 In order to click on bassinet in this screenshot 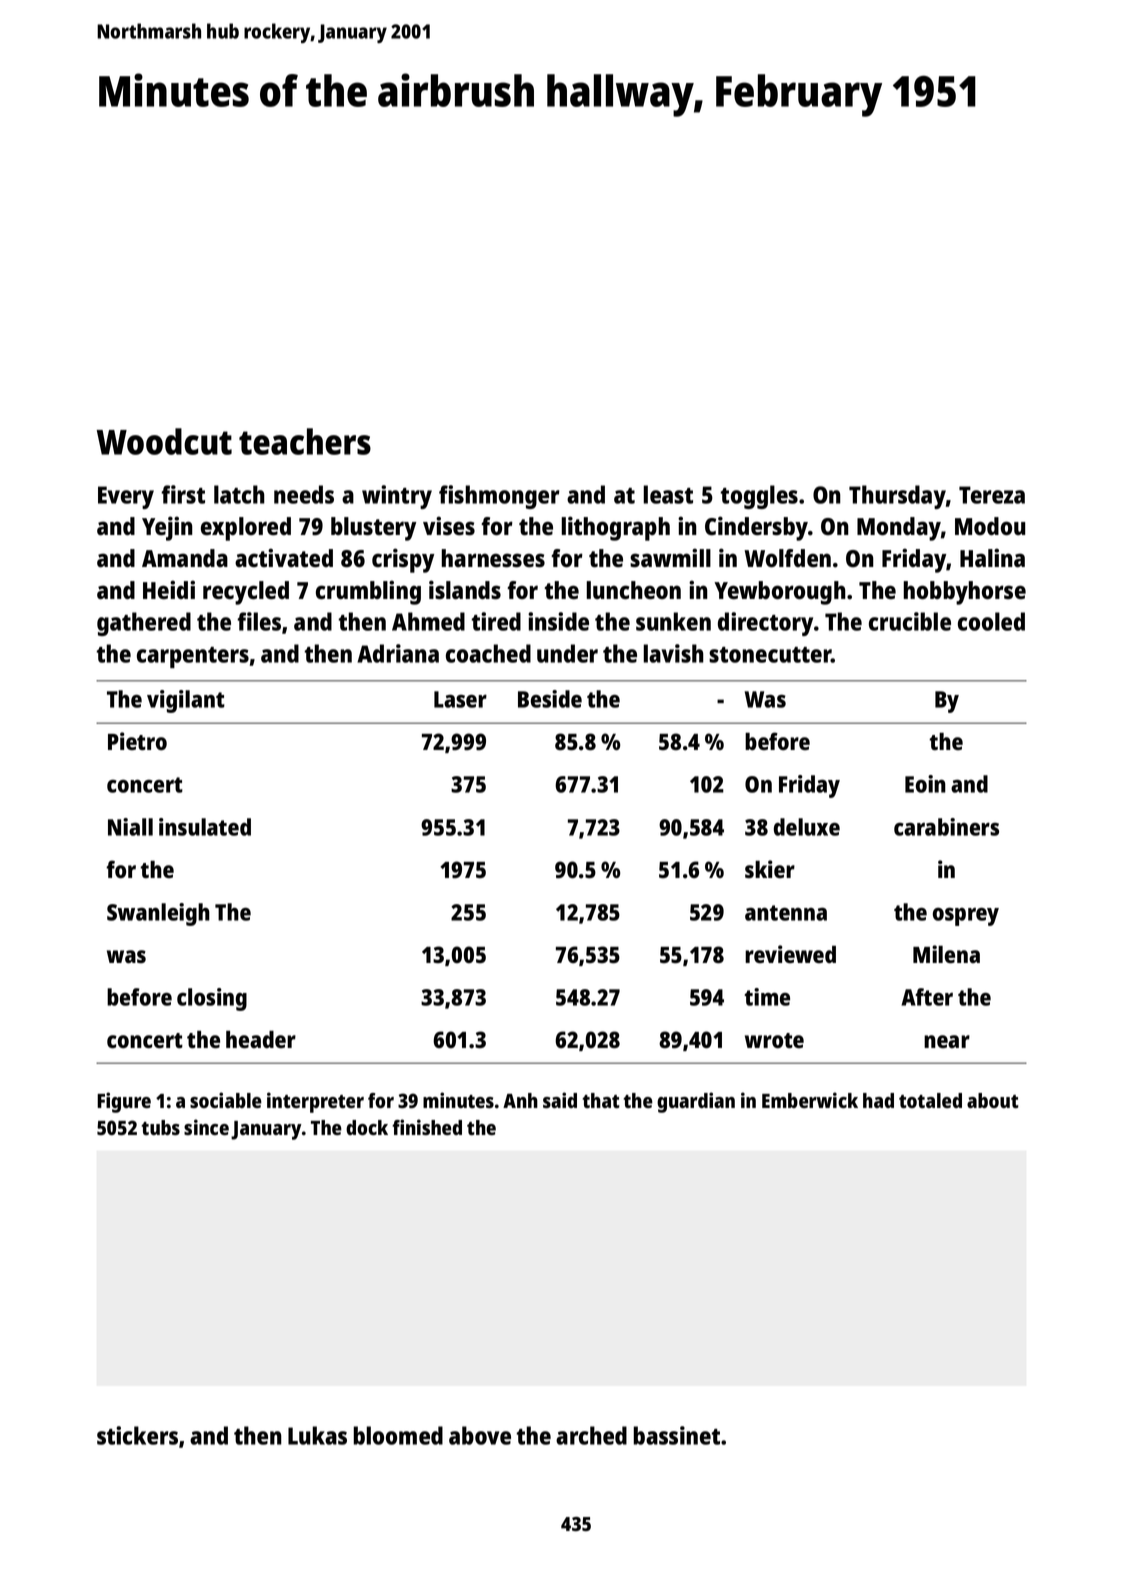, I will do `click(676, 1435)`.
